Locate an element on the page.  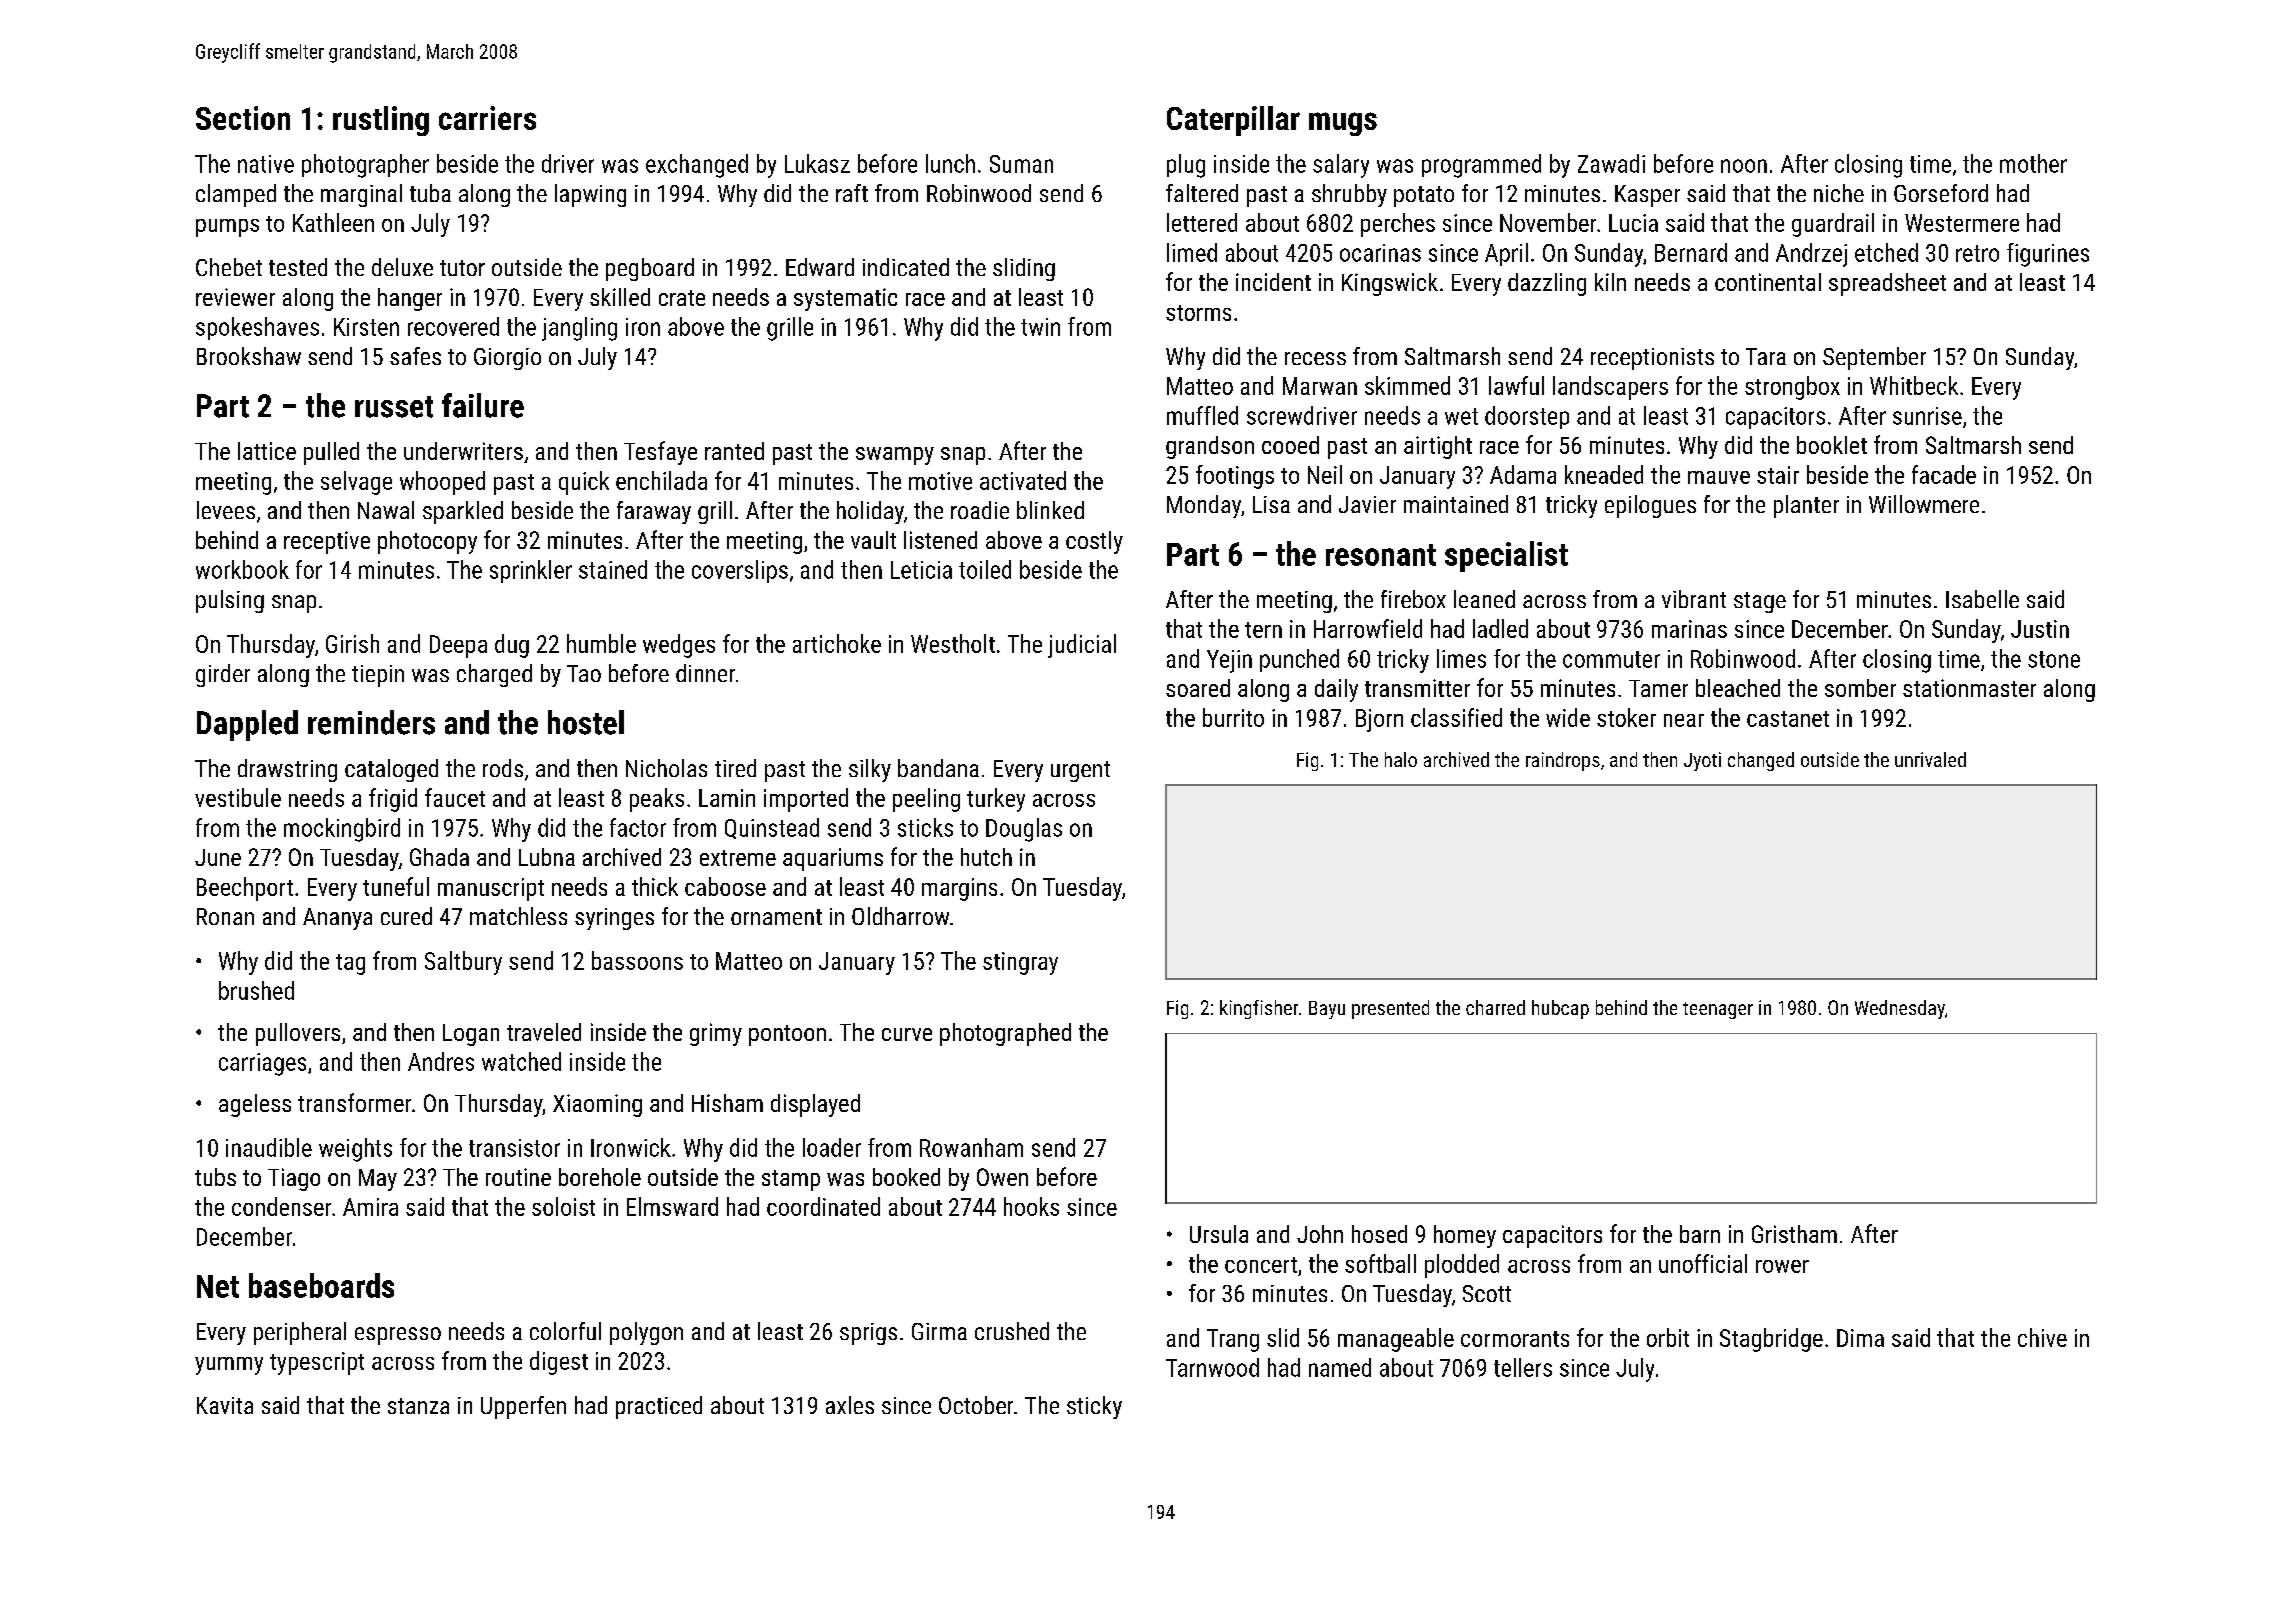
stingray is located at coordinates (1020, 963).
